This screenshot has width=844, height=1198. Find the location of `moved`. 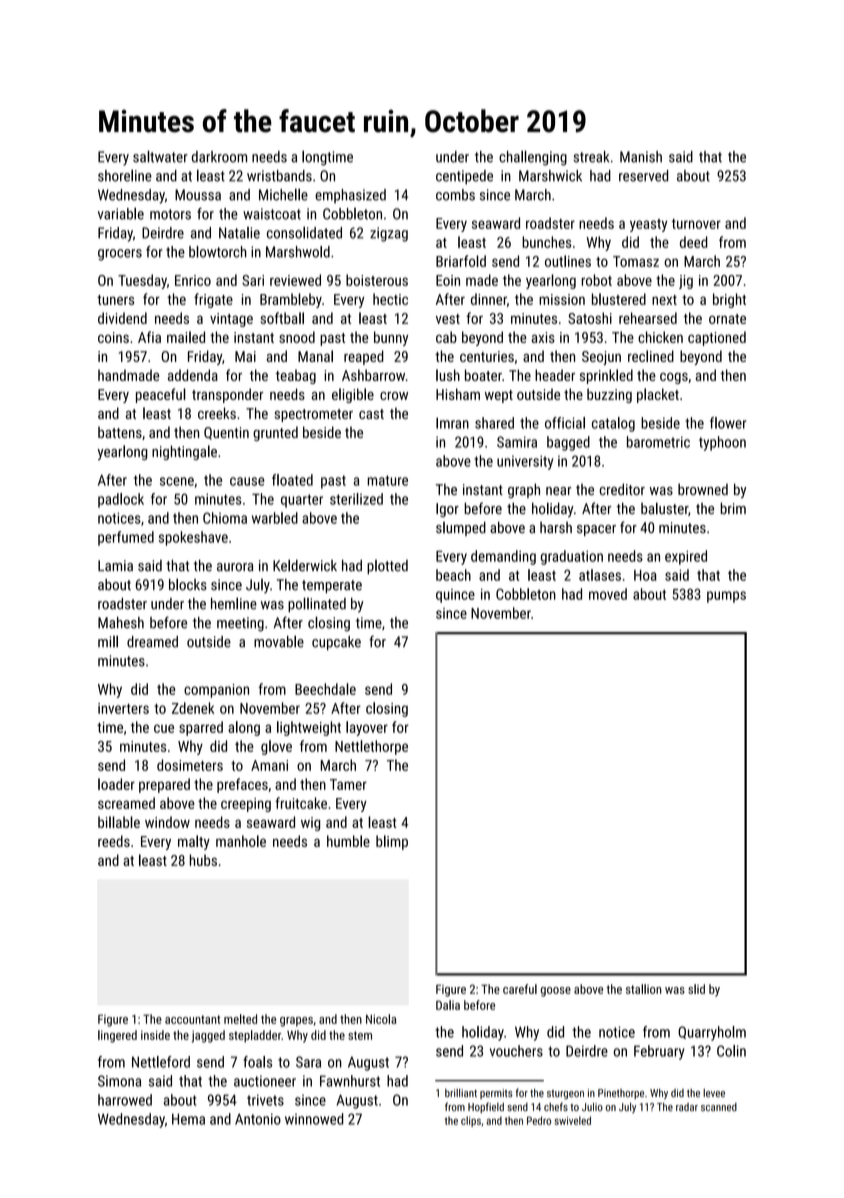

moved is located at coordinates (608, 594).
